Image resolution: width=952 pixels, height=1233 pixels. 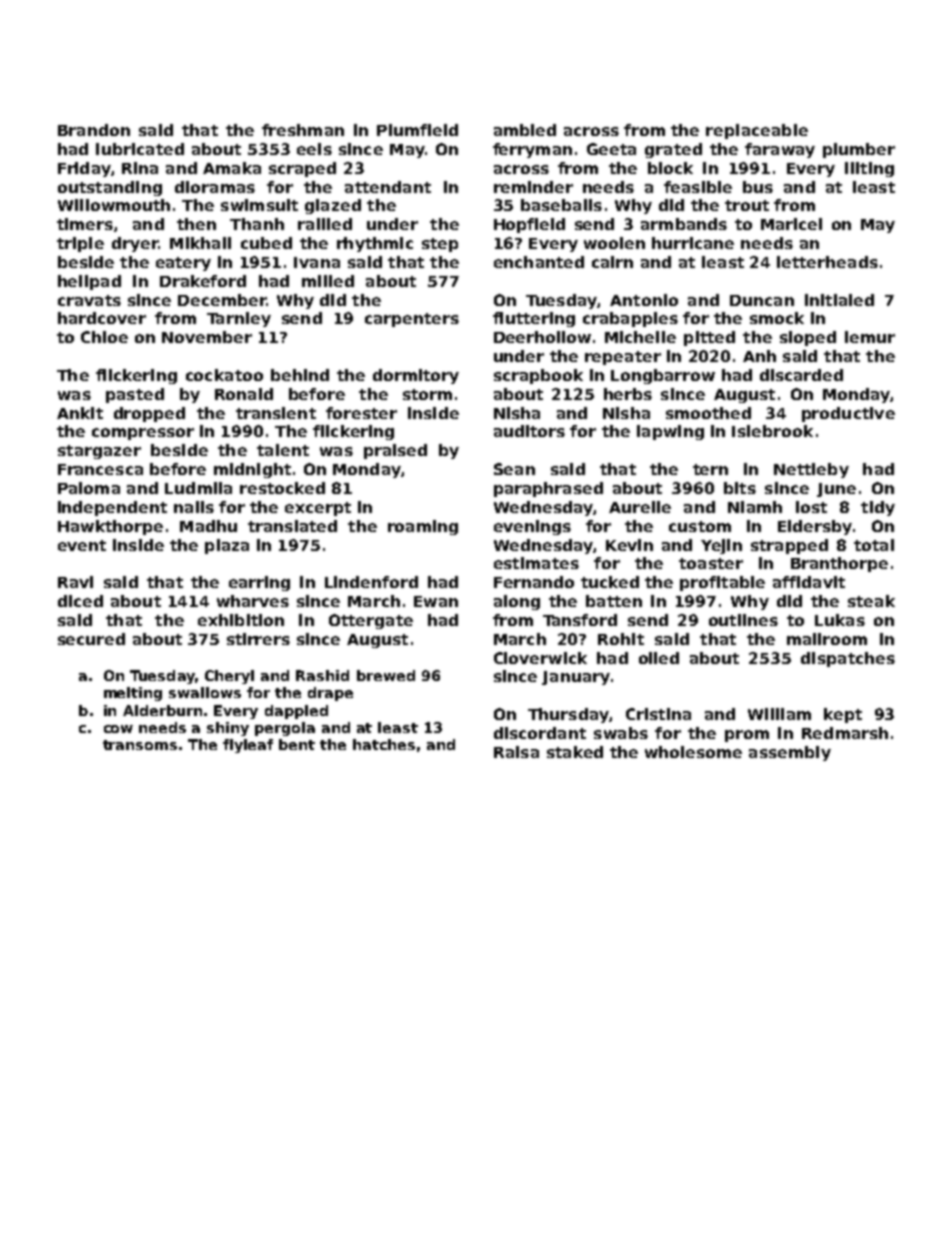 I want to click on Raisa, so click(x=516, y=752).
